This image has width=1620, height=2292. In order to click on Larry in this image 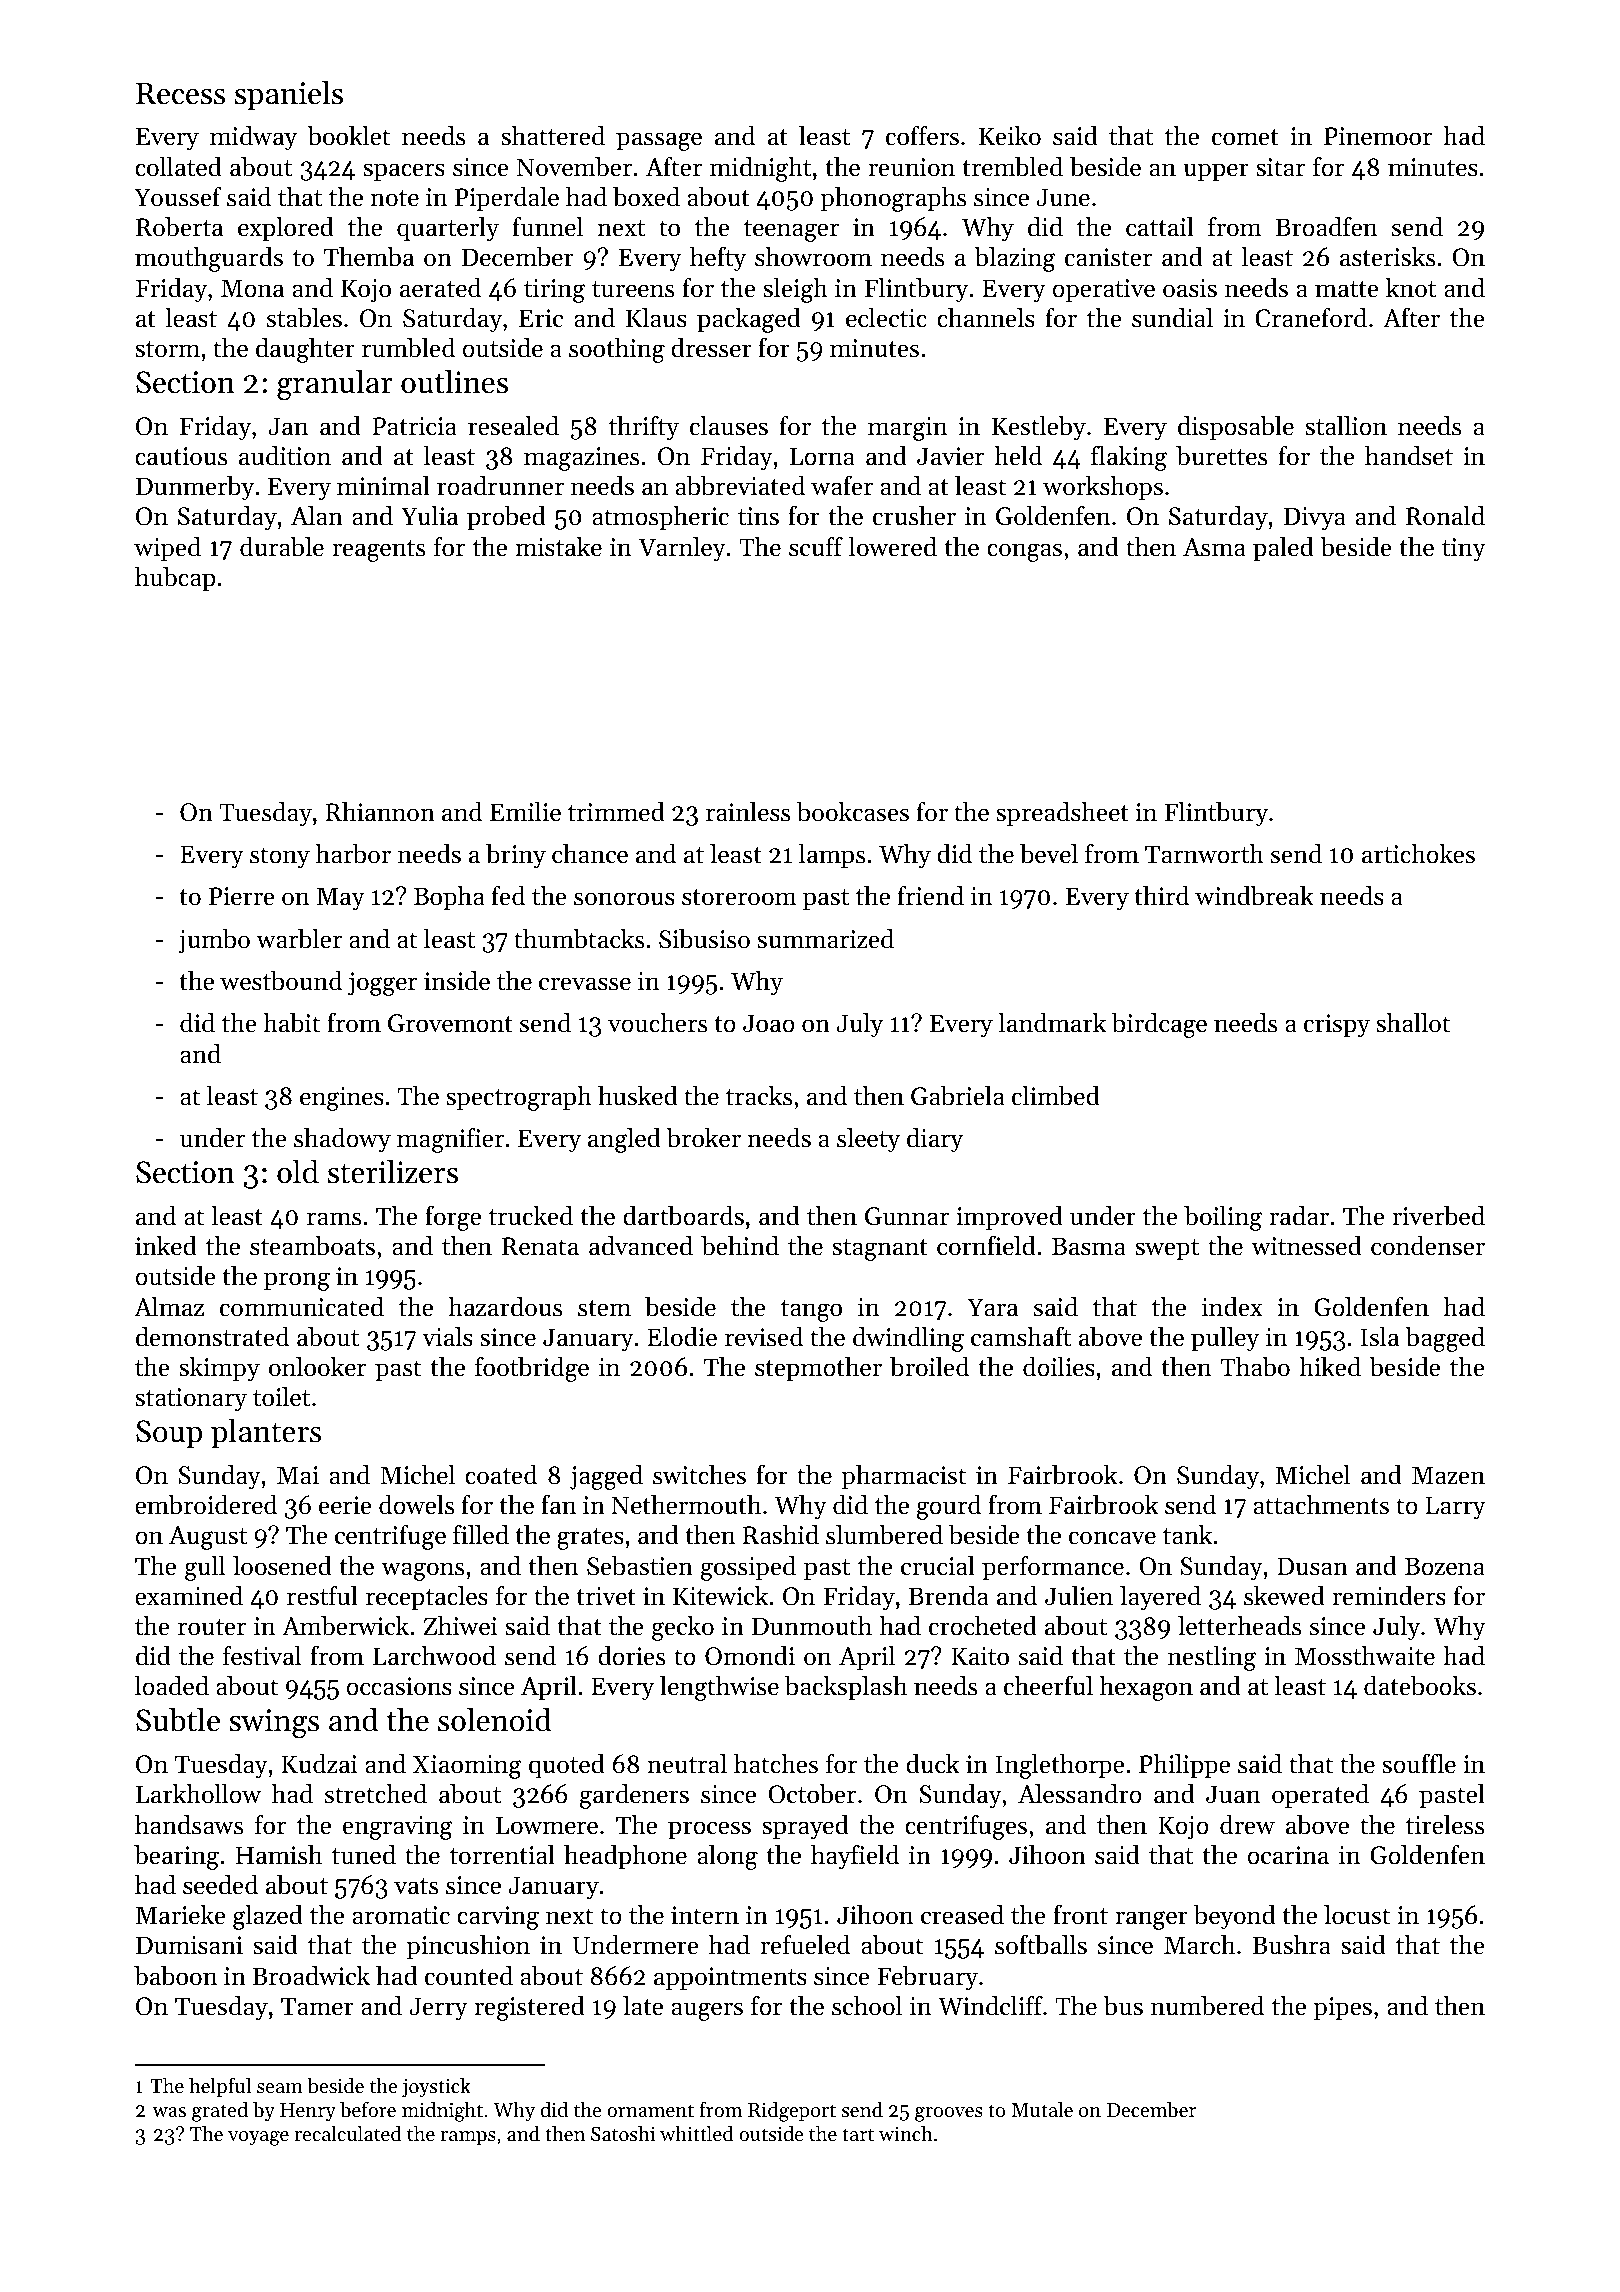, I will do `click(1455, 1508)`.
